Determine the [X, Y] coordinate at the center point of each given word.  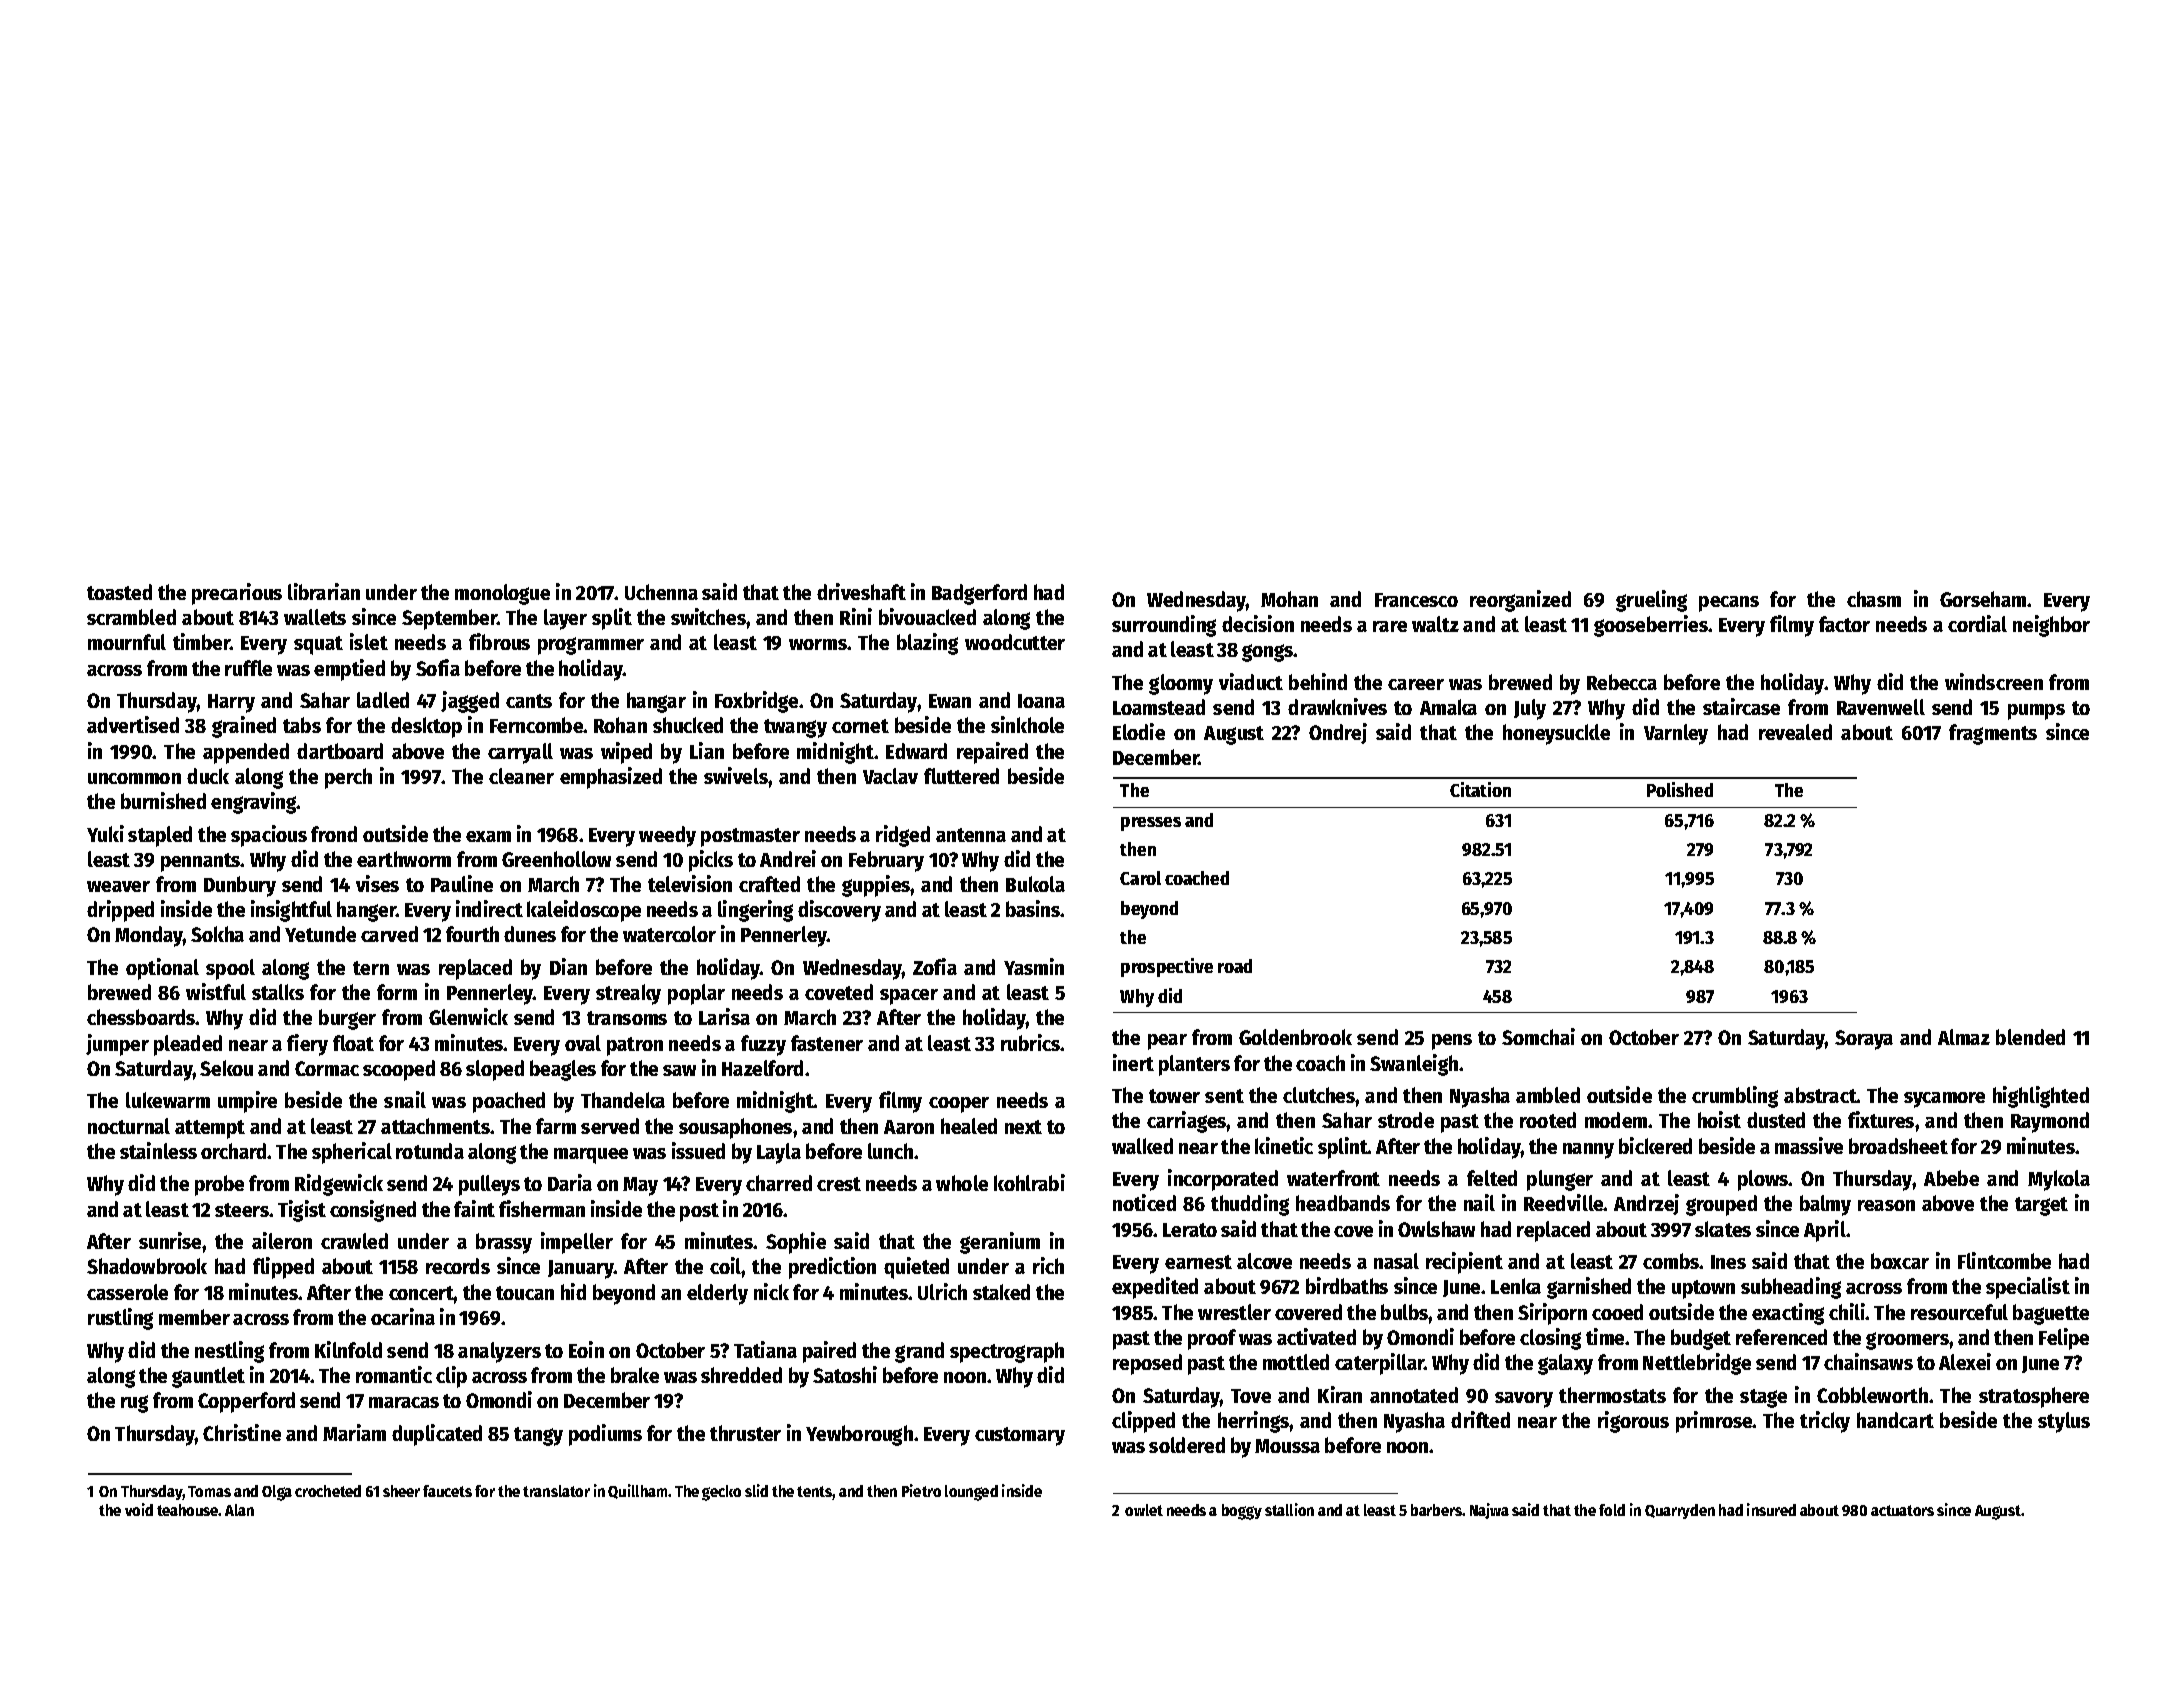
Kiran [1340, 1394]
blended [2030, 1037]
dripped [120, 911]
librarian [324, 591]
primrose [1714, 1422]
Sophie [796, 1243]
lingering [755, 911]
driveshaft [861, 591]
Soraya [1864, 1040]
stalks [278, 992]
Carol [1140, 878]
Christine [242, 1432]
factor [1844, 624]
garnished [1589, 1288]
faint [474, 1208]
